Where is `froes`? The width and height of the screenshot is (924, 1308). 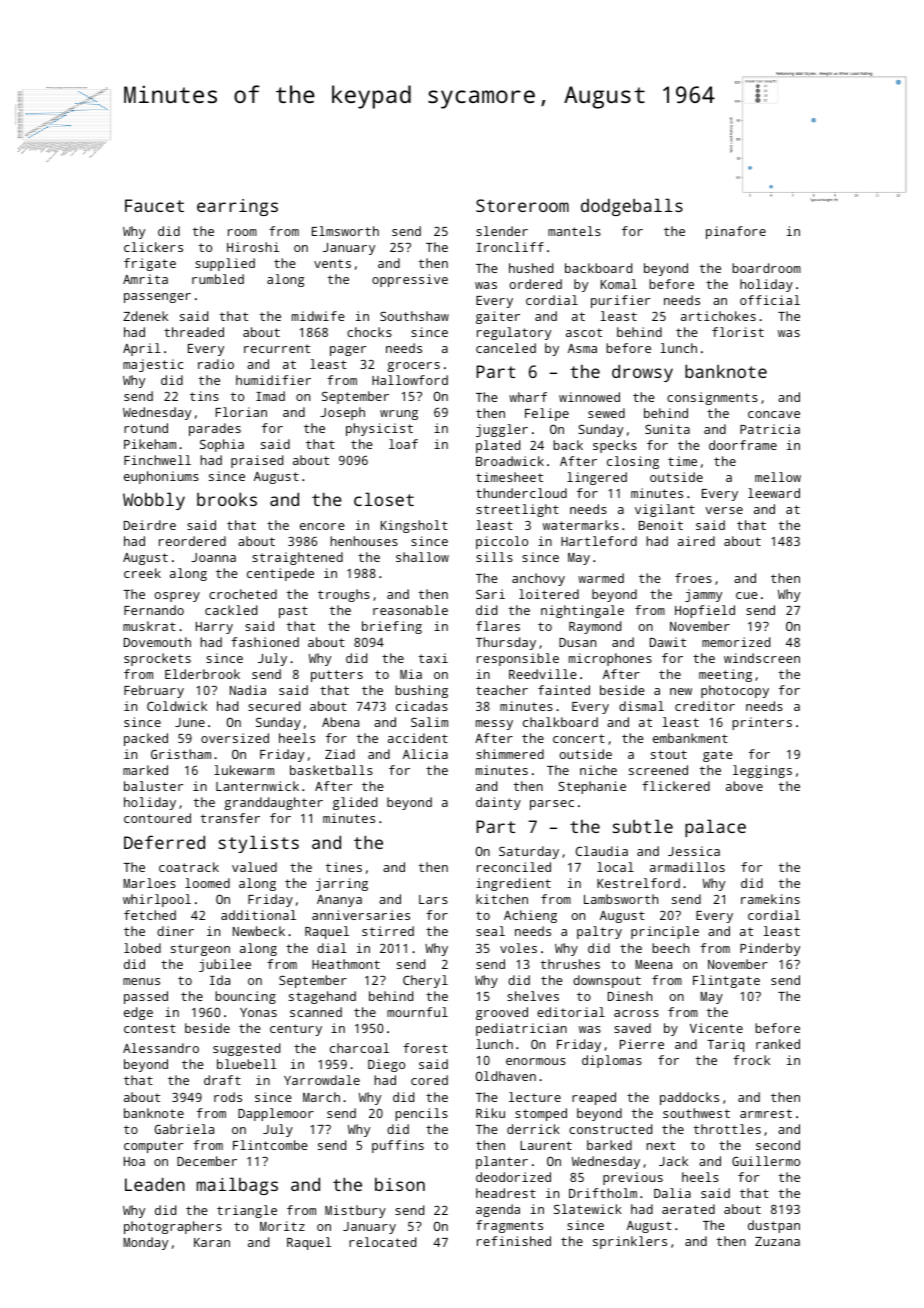 froes is located at coordinates (693, 578).
